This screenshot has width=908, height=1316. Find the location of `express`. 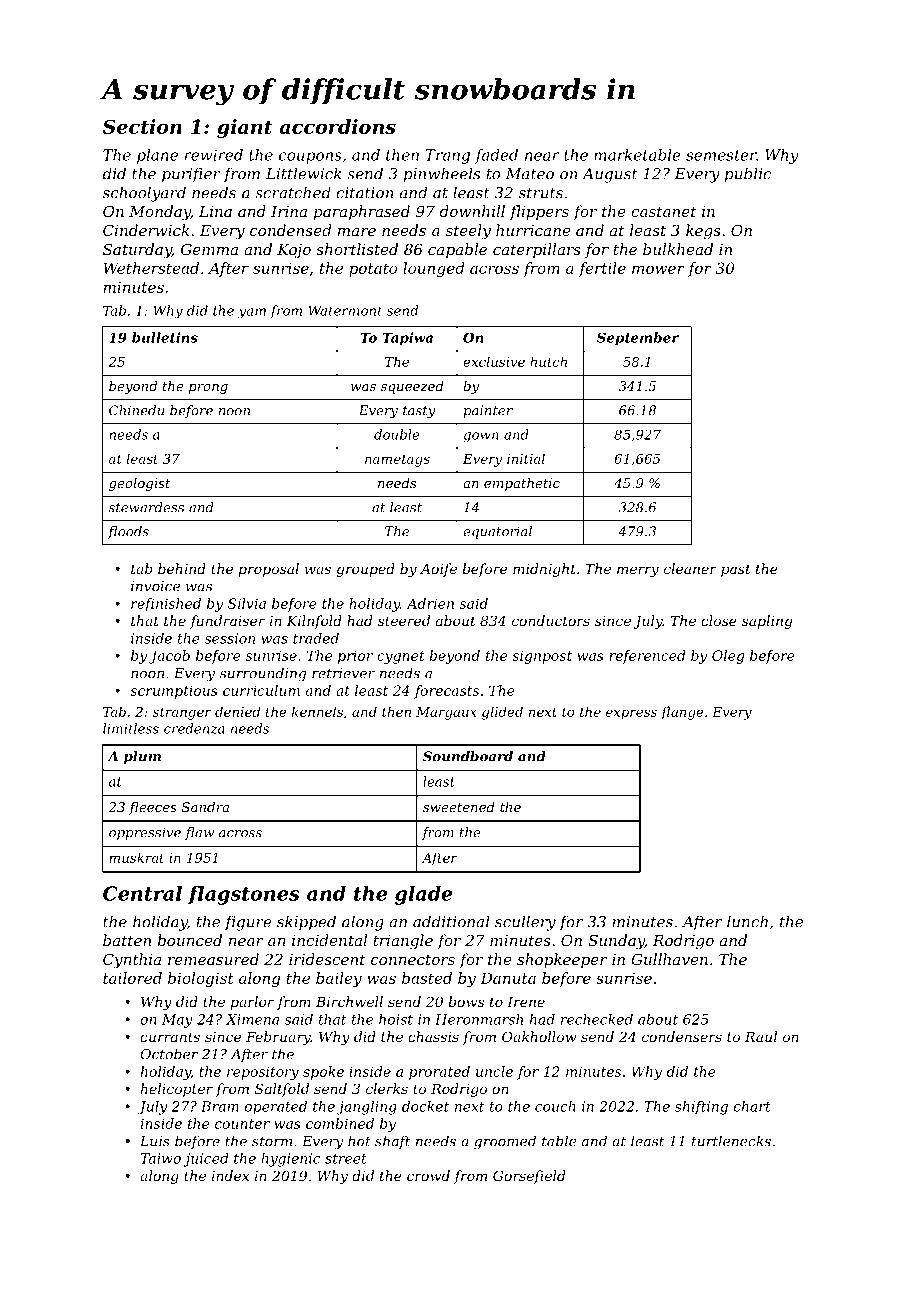

express is located at coordinates (631, 714).
